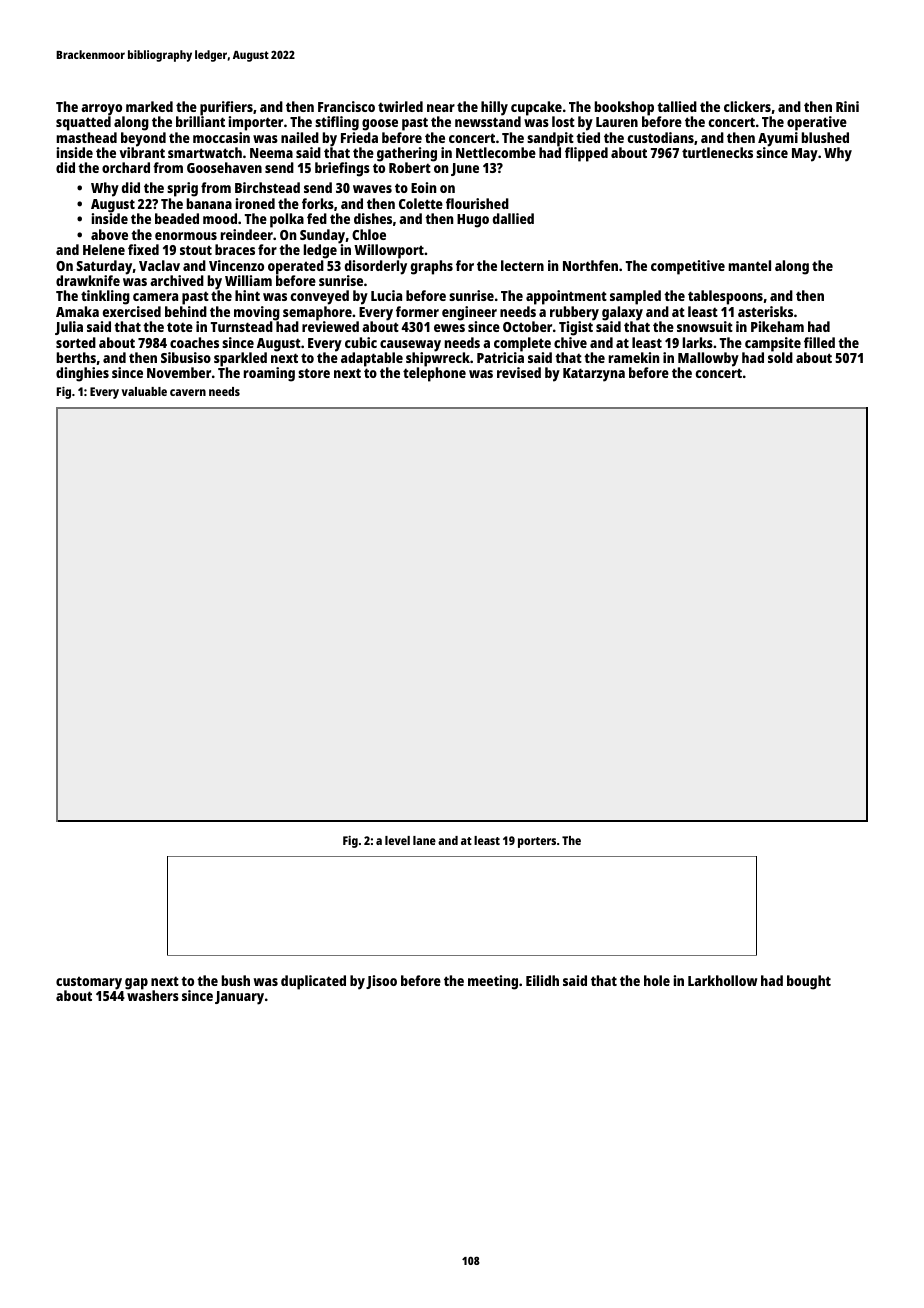 The height and width of the document is (1308, 924). What do you see at coordinates (82, 374) in the document?
I see `dinghies` at bounding box center [82, 374].
